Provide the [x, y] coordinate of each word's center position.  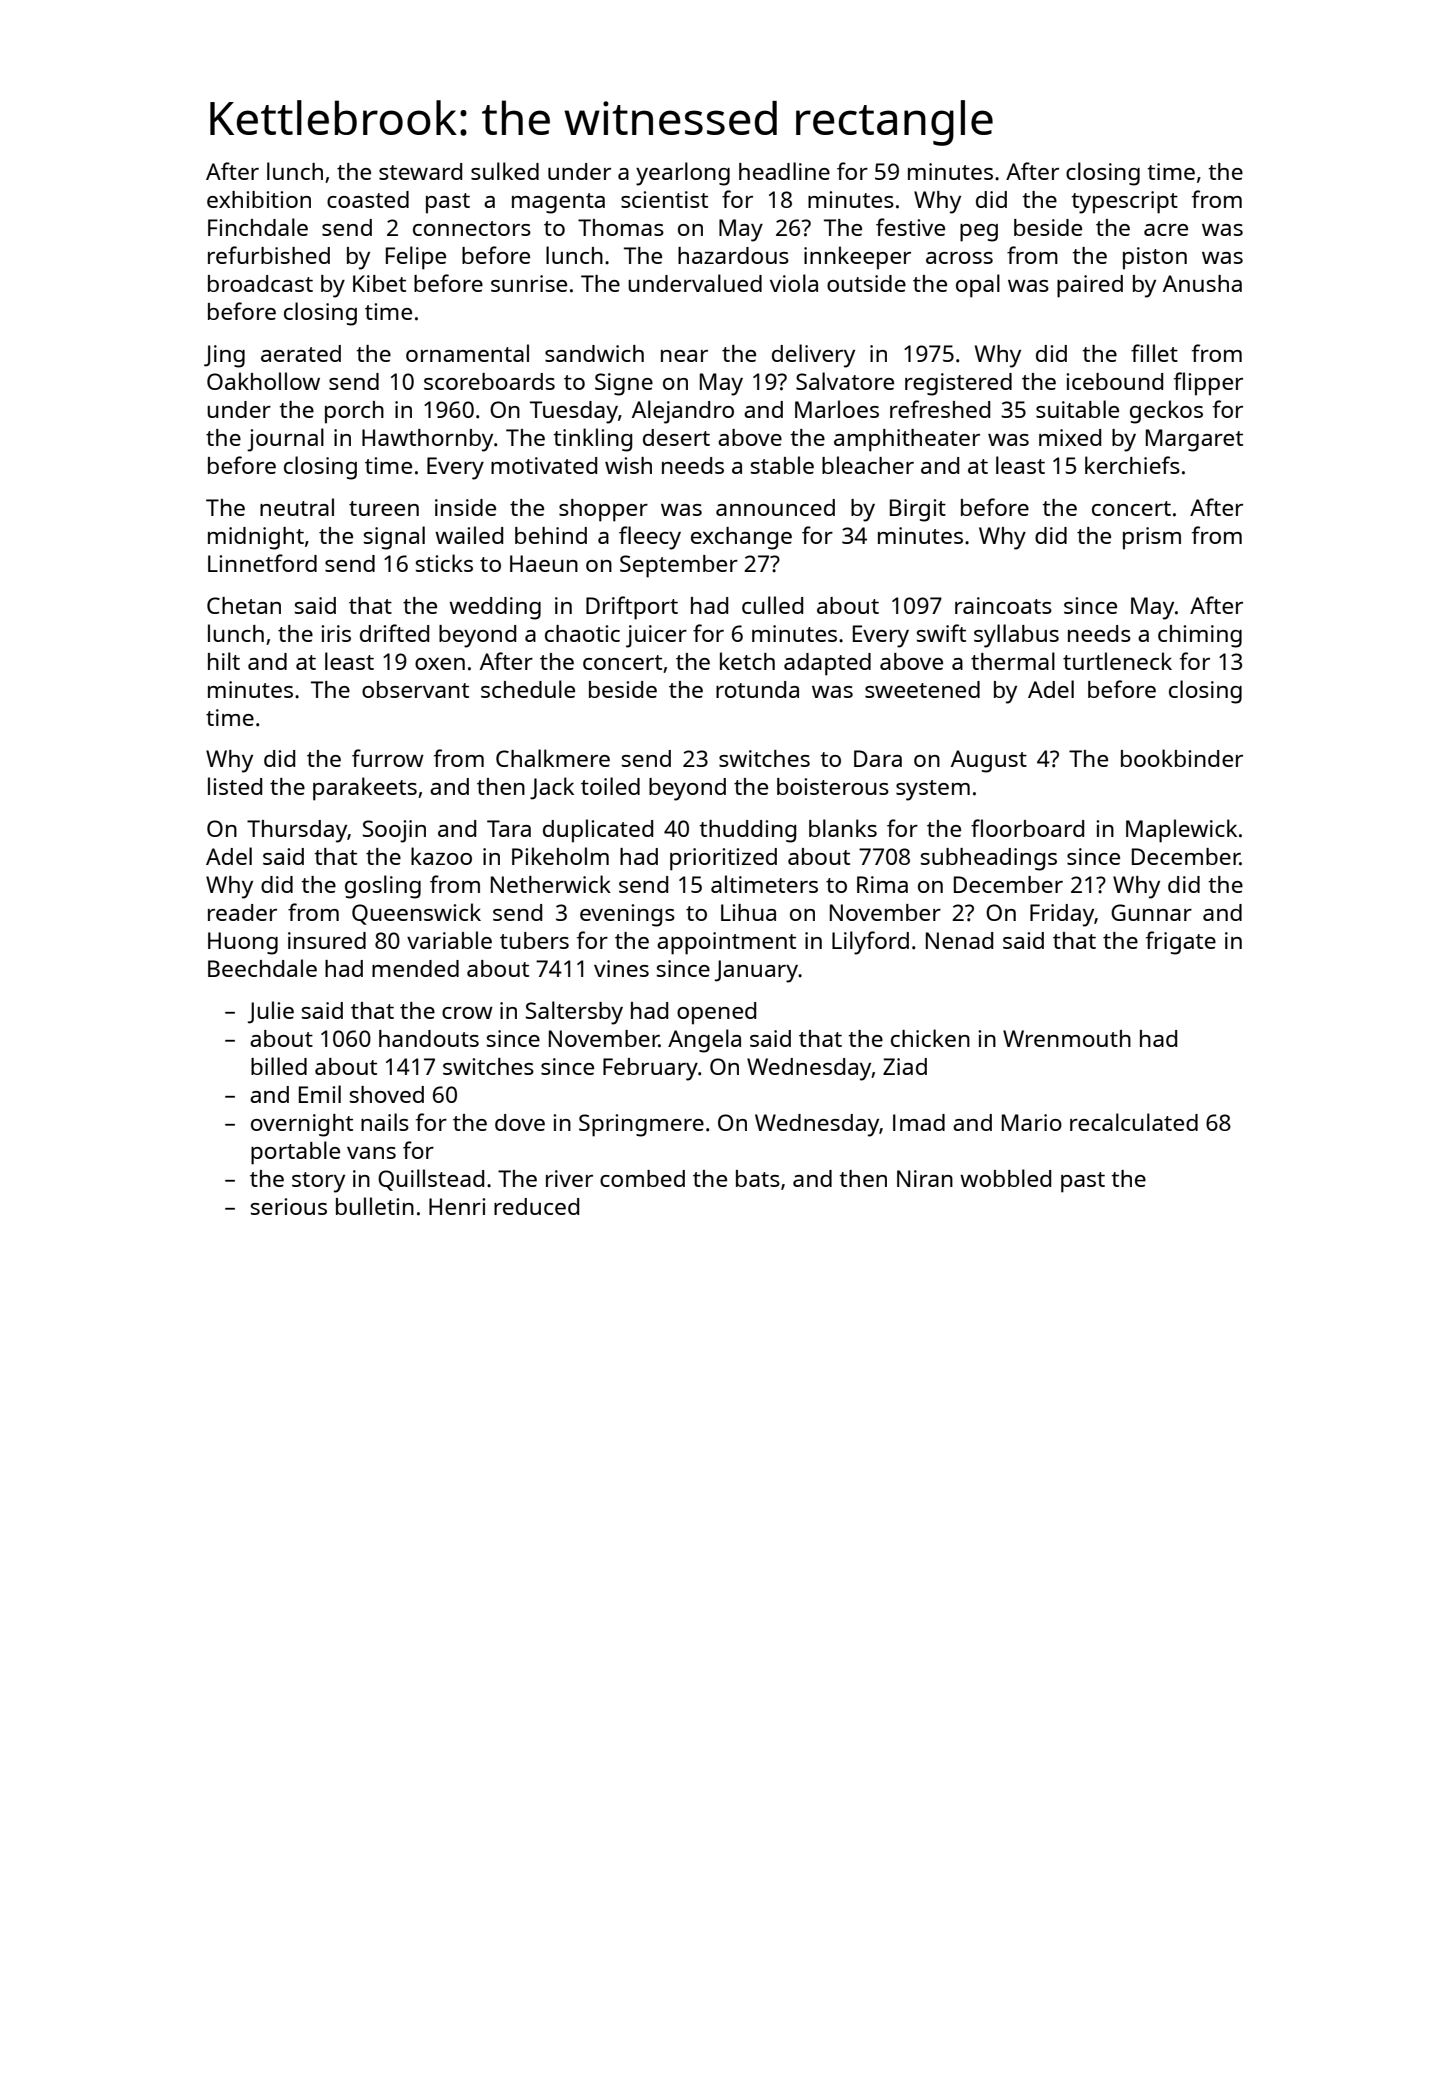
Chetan [244, 605]
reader [242, 912]
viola [794, 283]
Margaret [1194, 440]
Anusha [1202, 283]
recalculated [1134, 1122]
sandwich [594, 353]
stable [782, 465]
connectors [472, 228]
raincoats [1003, 605]
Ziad [905, 1066]
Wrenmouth [1067, 1038]
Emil [320, 1094]
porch [354, 412]
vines [621, 968]
